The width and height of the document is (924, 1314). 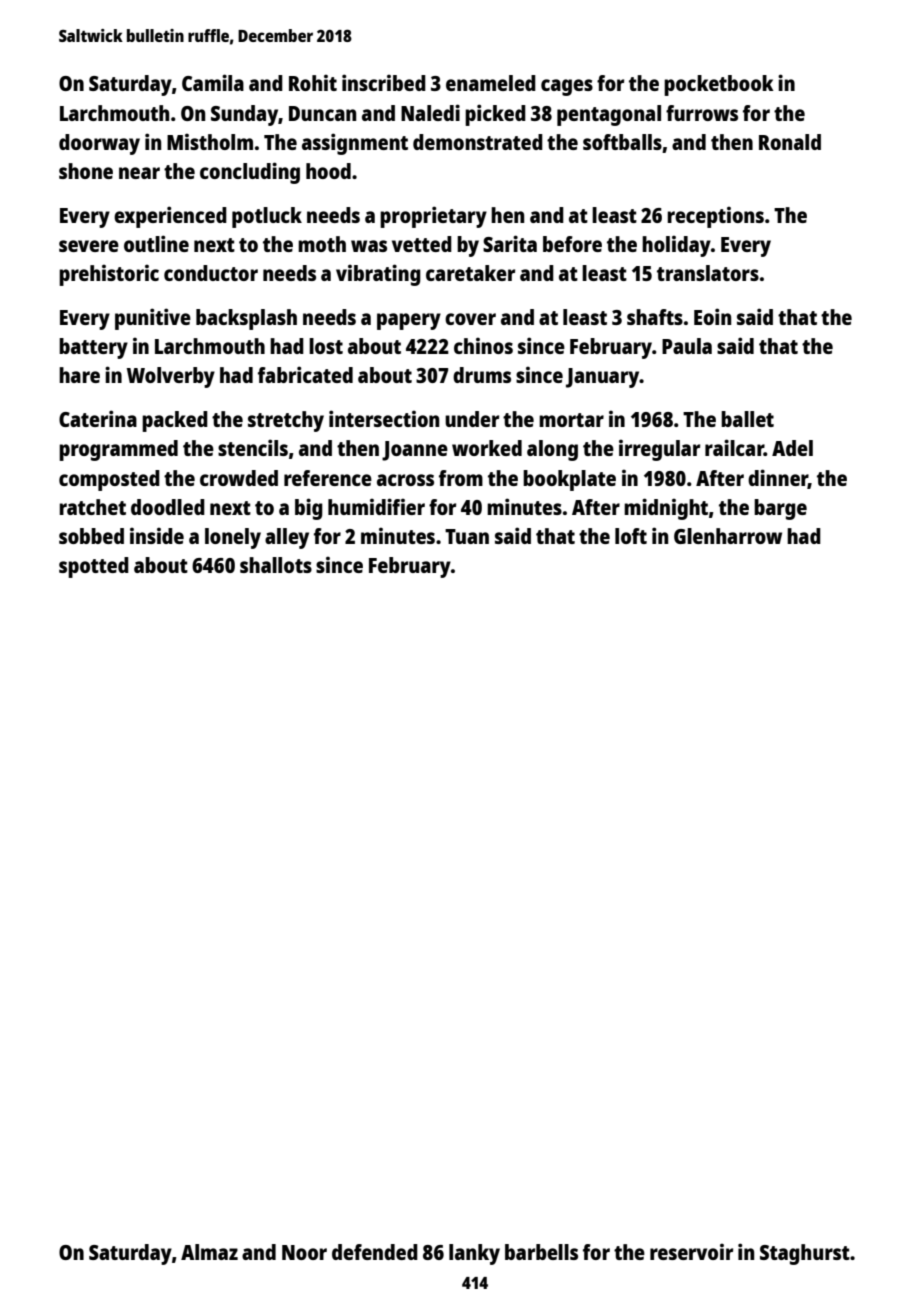 I want to click on softballs, so click(x=622, y=142).
